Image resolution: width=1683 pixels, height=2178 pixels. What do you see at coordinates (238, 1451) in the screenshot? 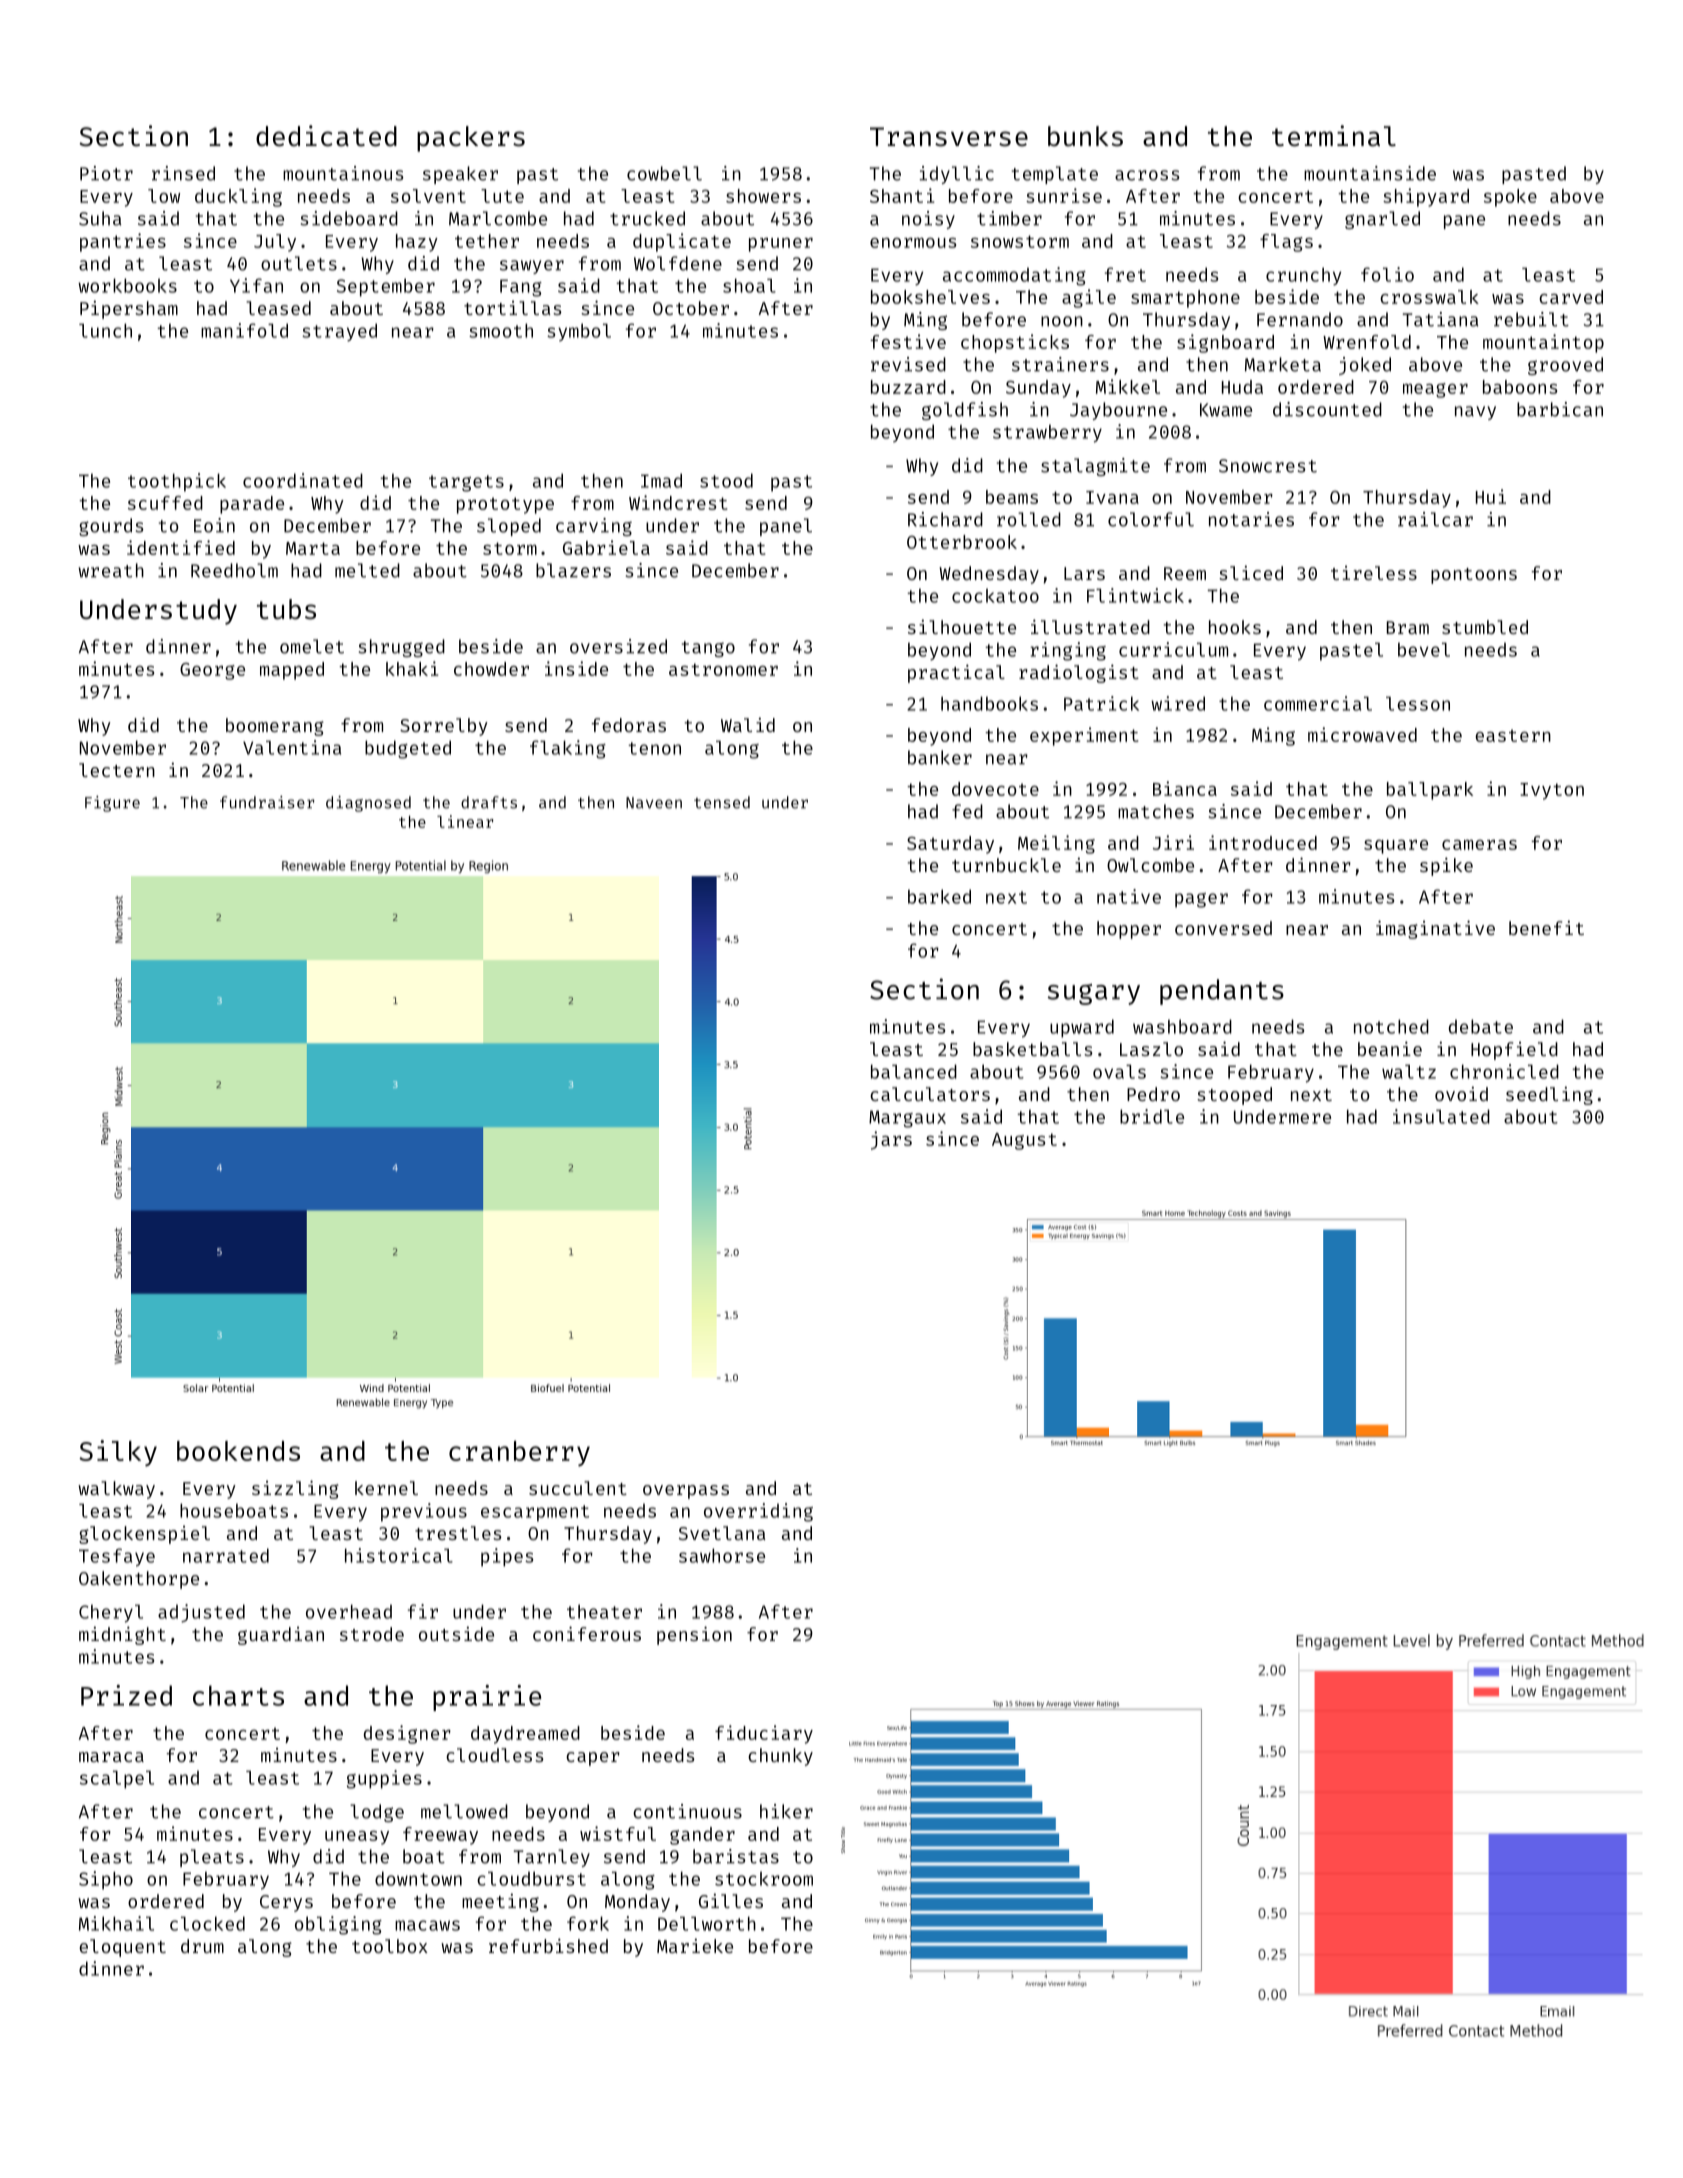
I see `bookends` at bounding box center [238, 1451].
